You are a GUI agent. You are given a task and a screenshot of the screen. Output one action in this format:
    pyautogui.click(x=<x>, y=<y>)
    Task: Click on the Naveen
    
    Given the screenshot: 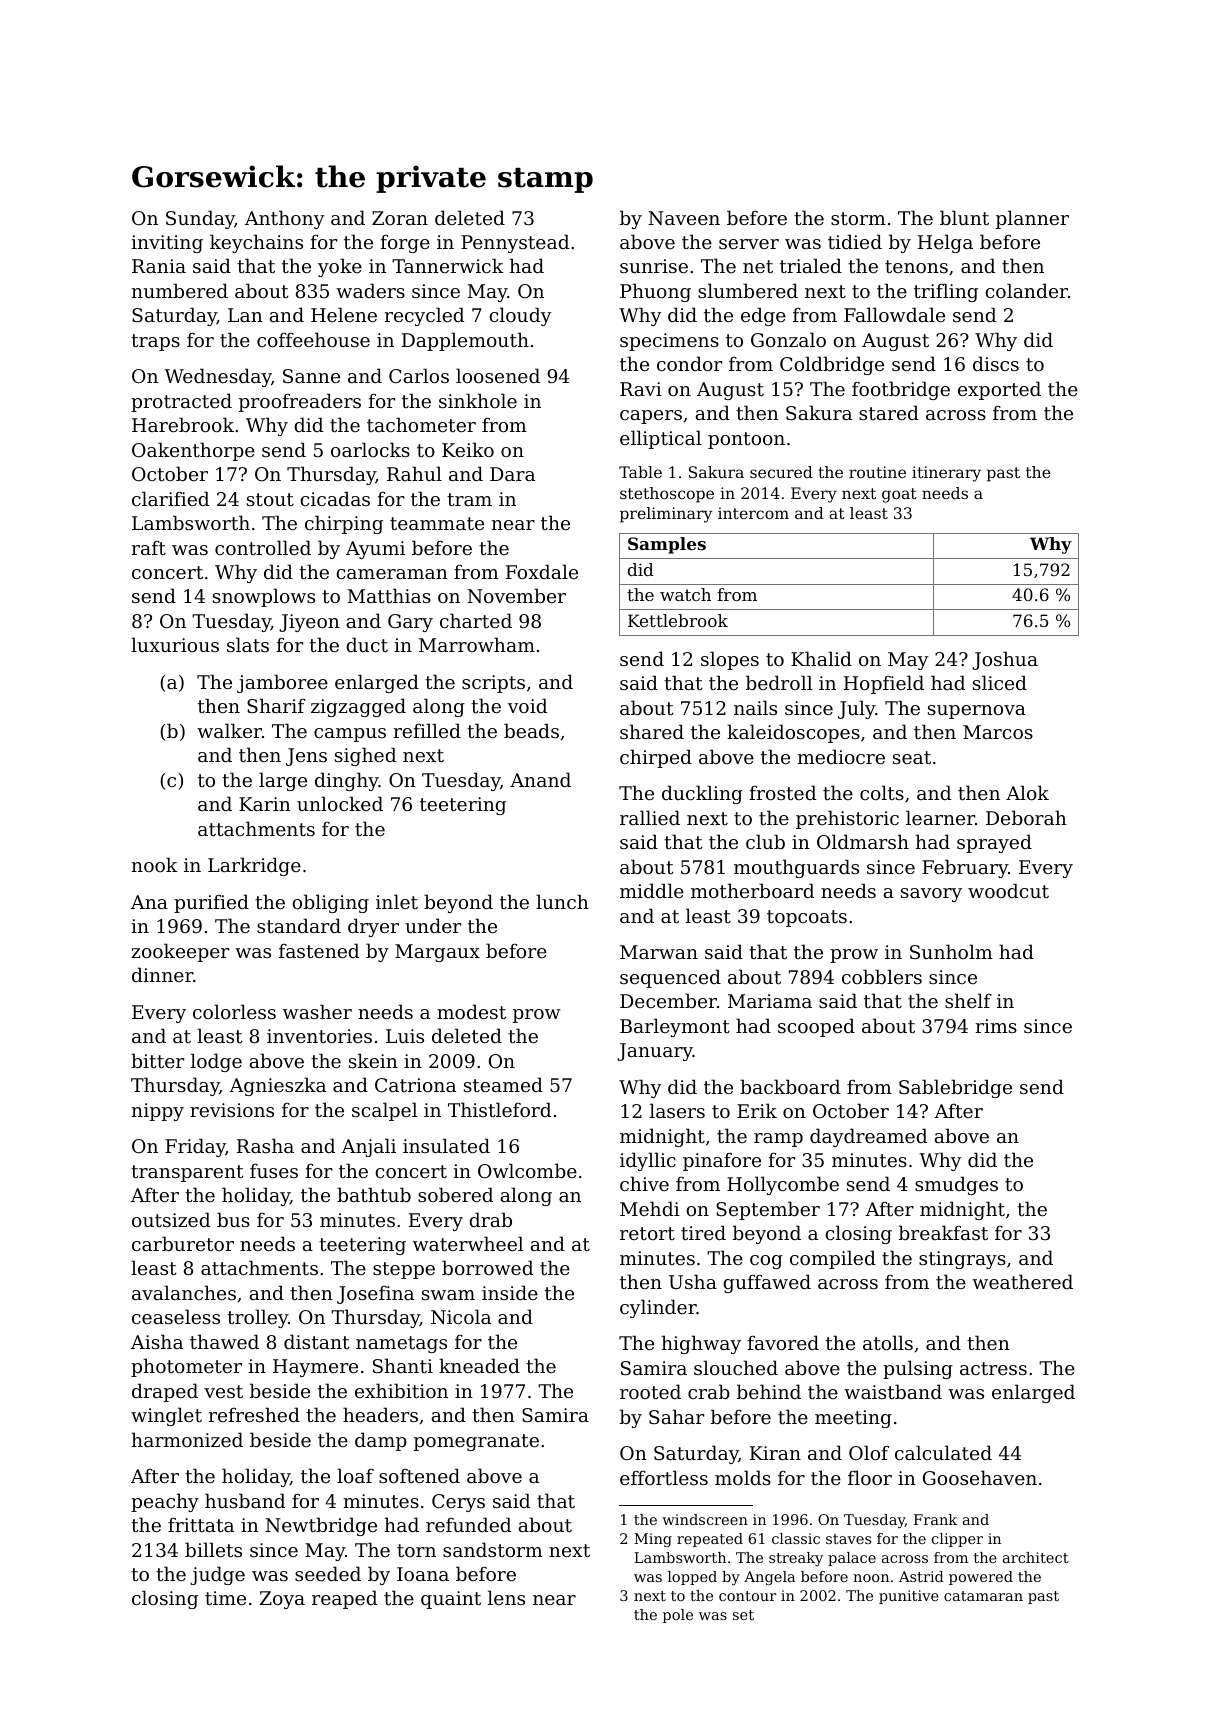 What is the action you would take?
    pyautogui.click(x=684, y=218)
